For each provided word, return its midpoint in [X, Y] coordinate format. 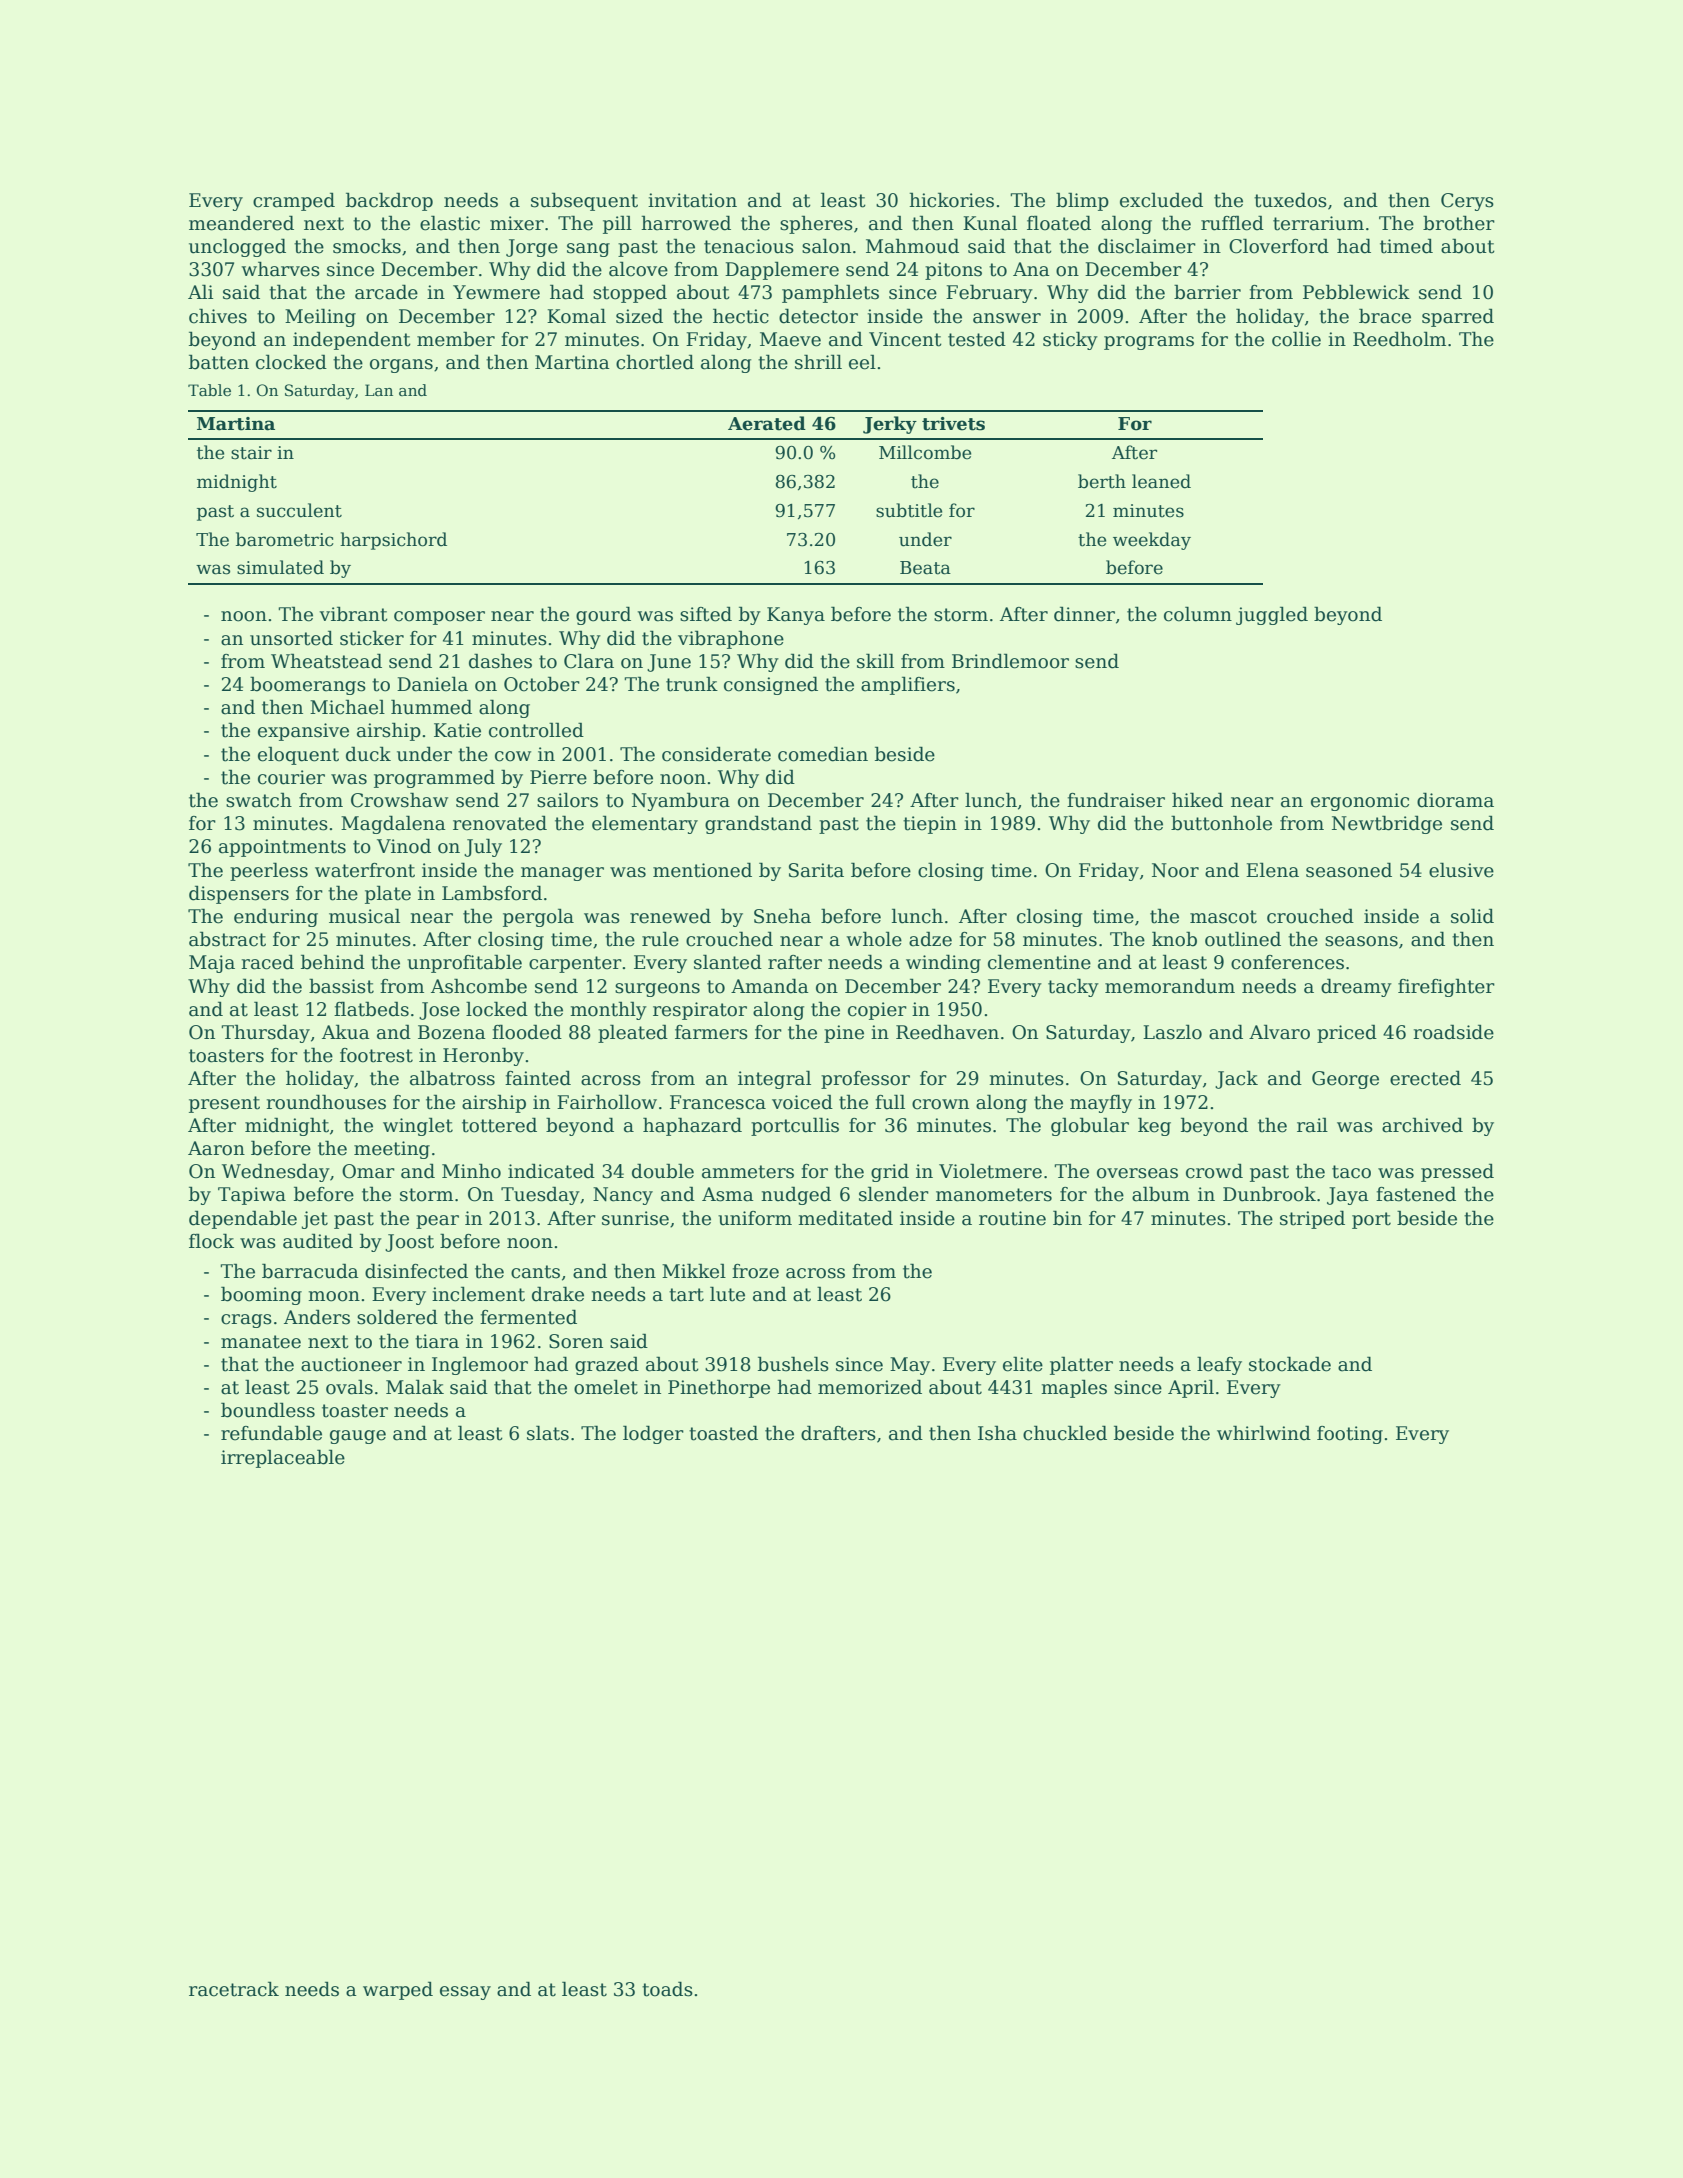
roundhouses [326, 1102]
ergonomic [1360, 802]
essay [465, 1993]
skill [875, 661]
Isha [997, 1433]
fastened [1416, 1194]
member [456, 339]
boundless [268, 1410]
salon [826, 246]
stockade [1290, 1364]
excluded [1161, 200]
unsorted [291, 638]
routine [1012, 1218]
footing [1350, 1435]
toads [667, 1989]
